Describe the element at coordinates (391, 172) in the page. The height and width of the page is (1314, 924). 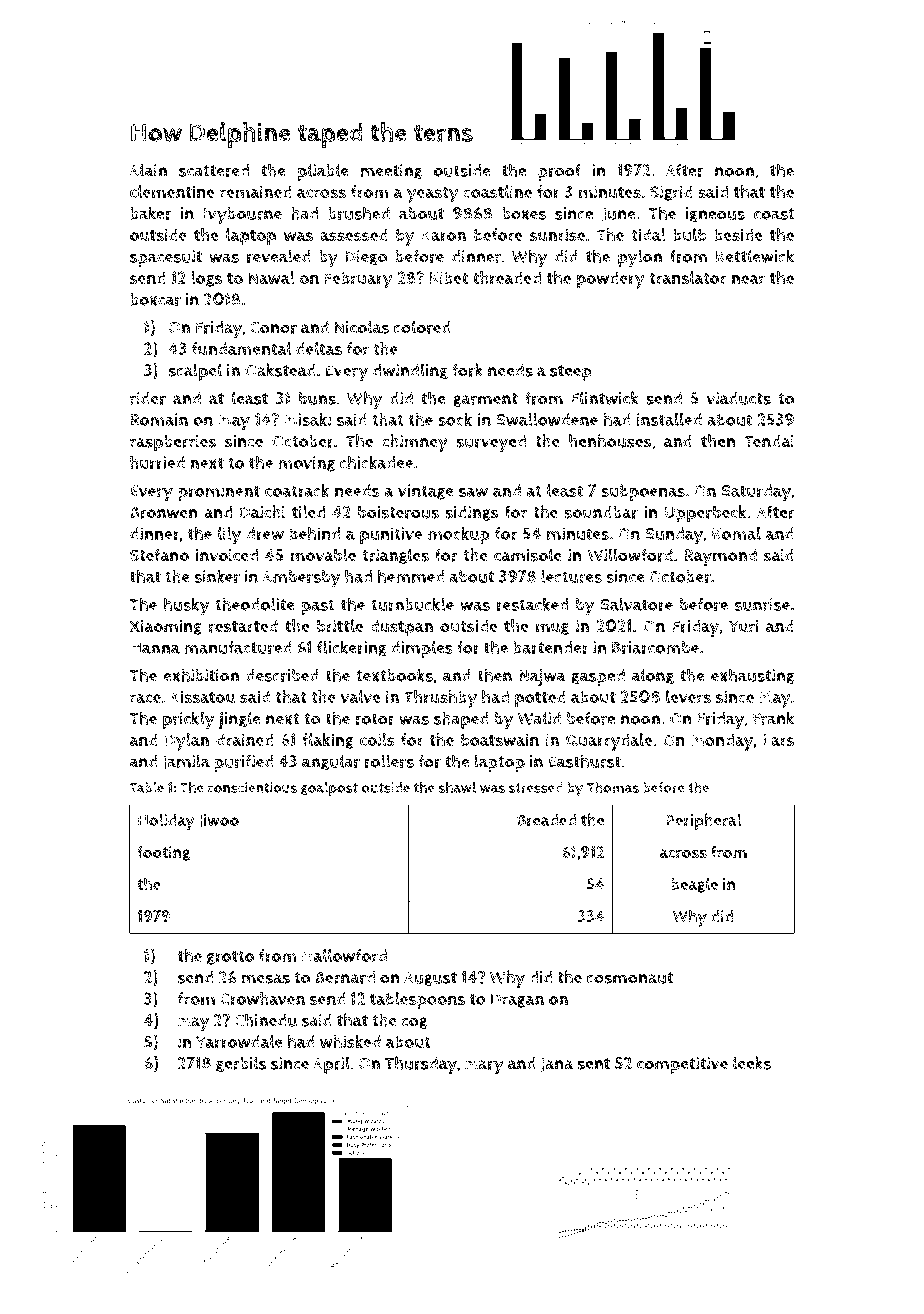
I see `meeting` at that location.
